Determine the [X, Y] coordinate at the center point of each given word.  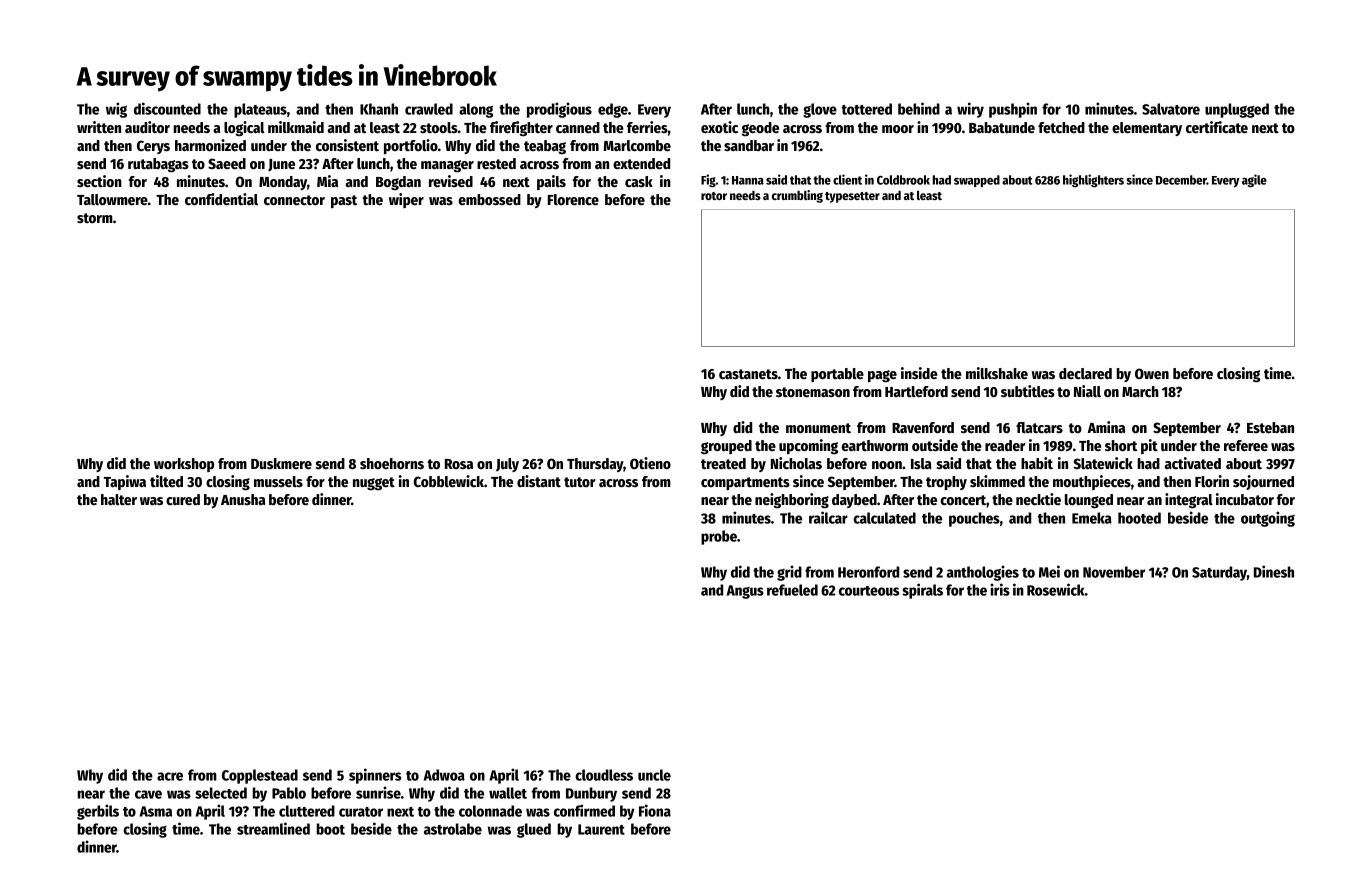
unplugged [1237, 110]
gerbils [98, 812]
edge [613, 110]
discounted [167, 108]
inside [919, 373]
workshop [184, 465]
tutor [580, 482]
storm [95, 218]
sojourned [1263, 482]
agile [1254, 180]
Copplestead [260, 776]
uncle [654, 775]
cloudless [604, 775]
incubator [1245, 499]
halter [119, 499]
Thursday [595, 465]
